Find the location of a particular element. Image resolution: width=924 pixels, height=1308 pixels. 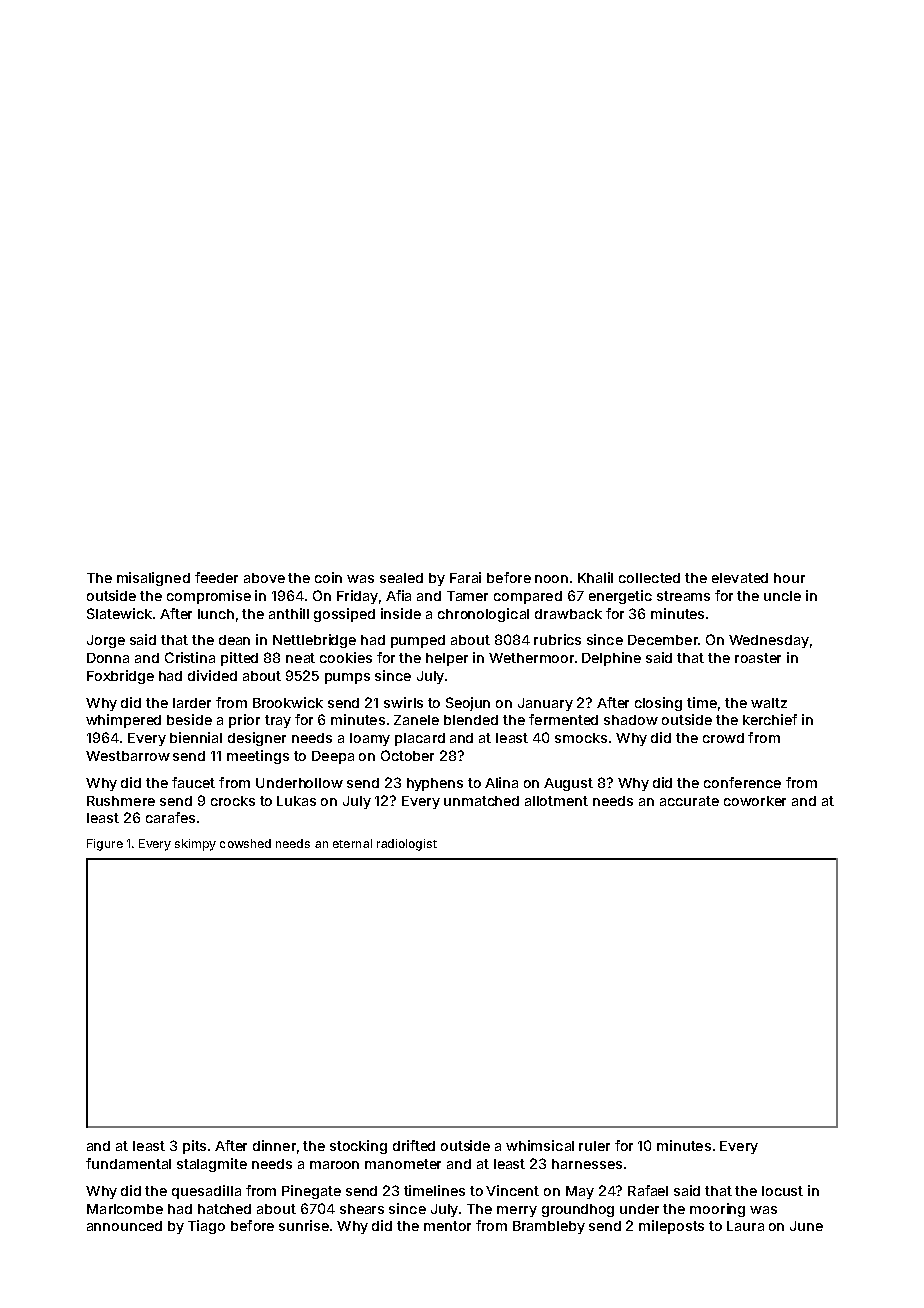

Rushmere is located at coordinates (121, 801).
